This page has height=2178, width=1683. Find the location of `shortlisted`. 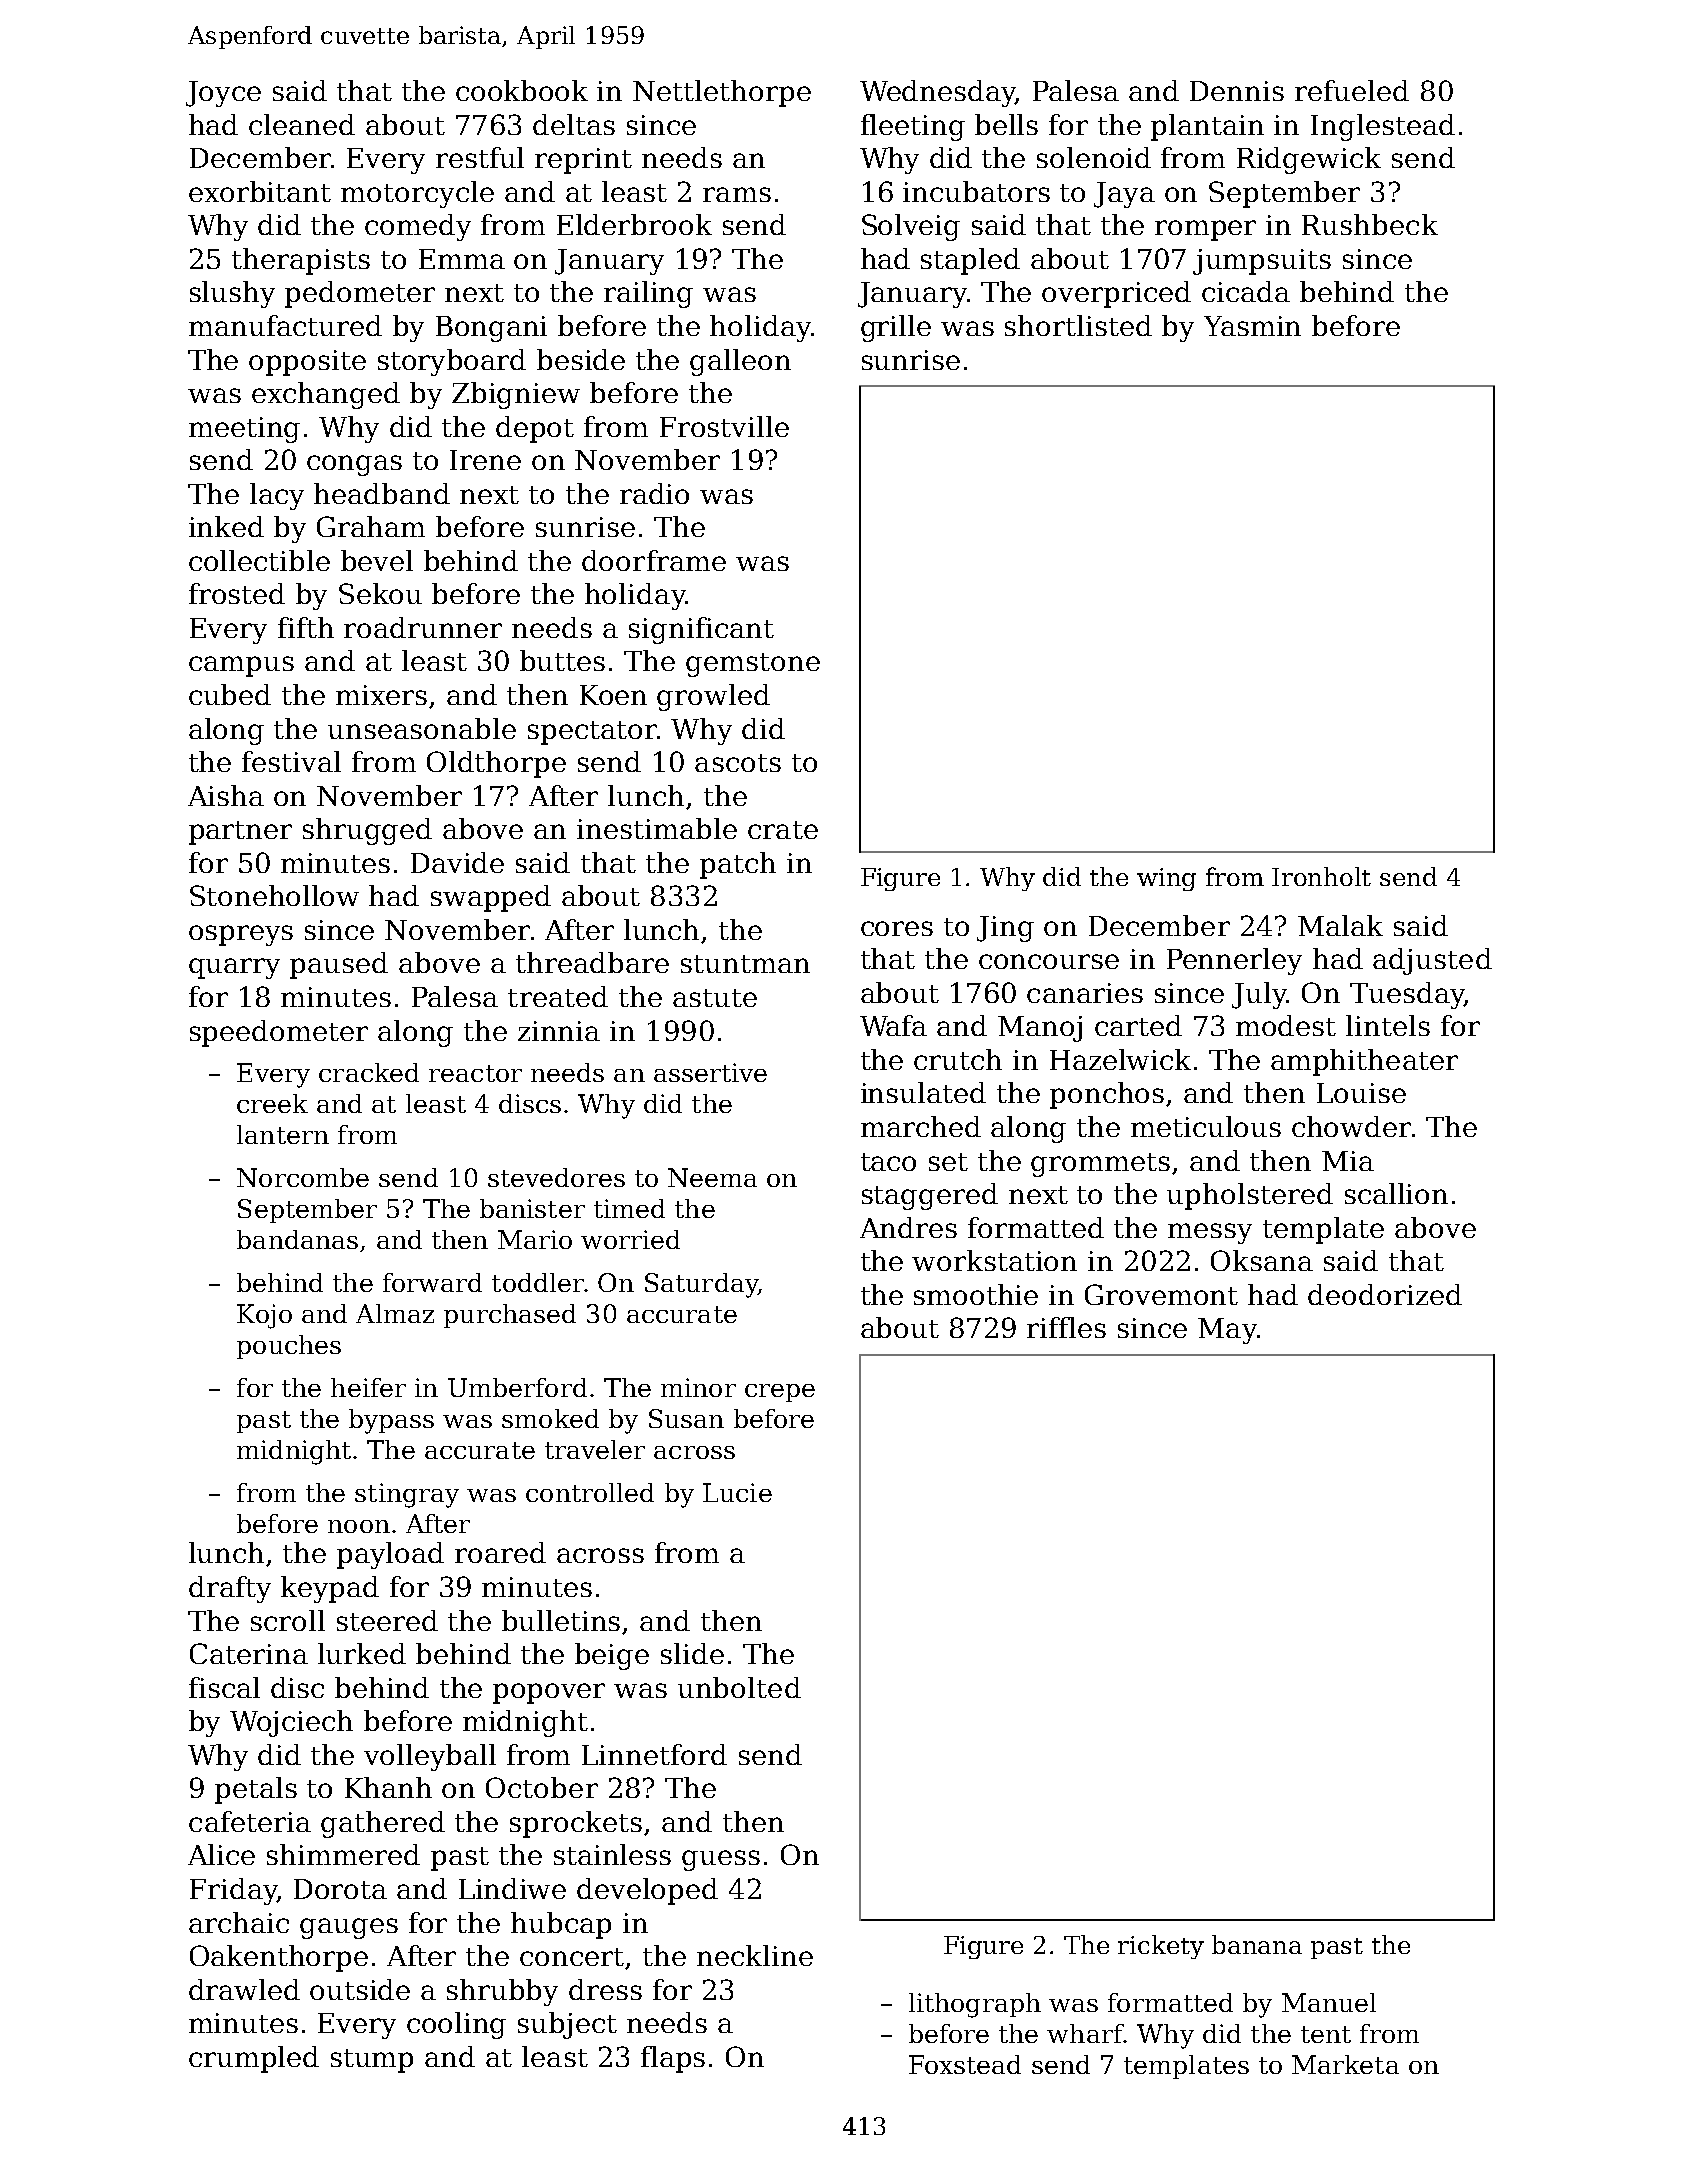

shortlisted is located at coordinates (1078, 325).
